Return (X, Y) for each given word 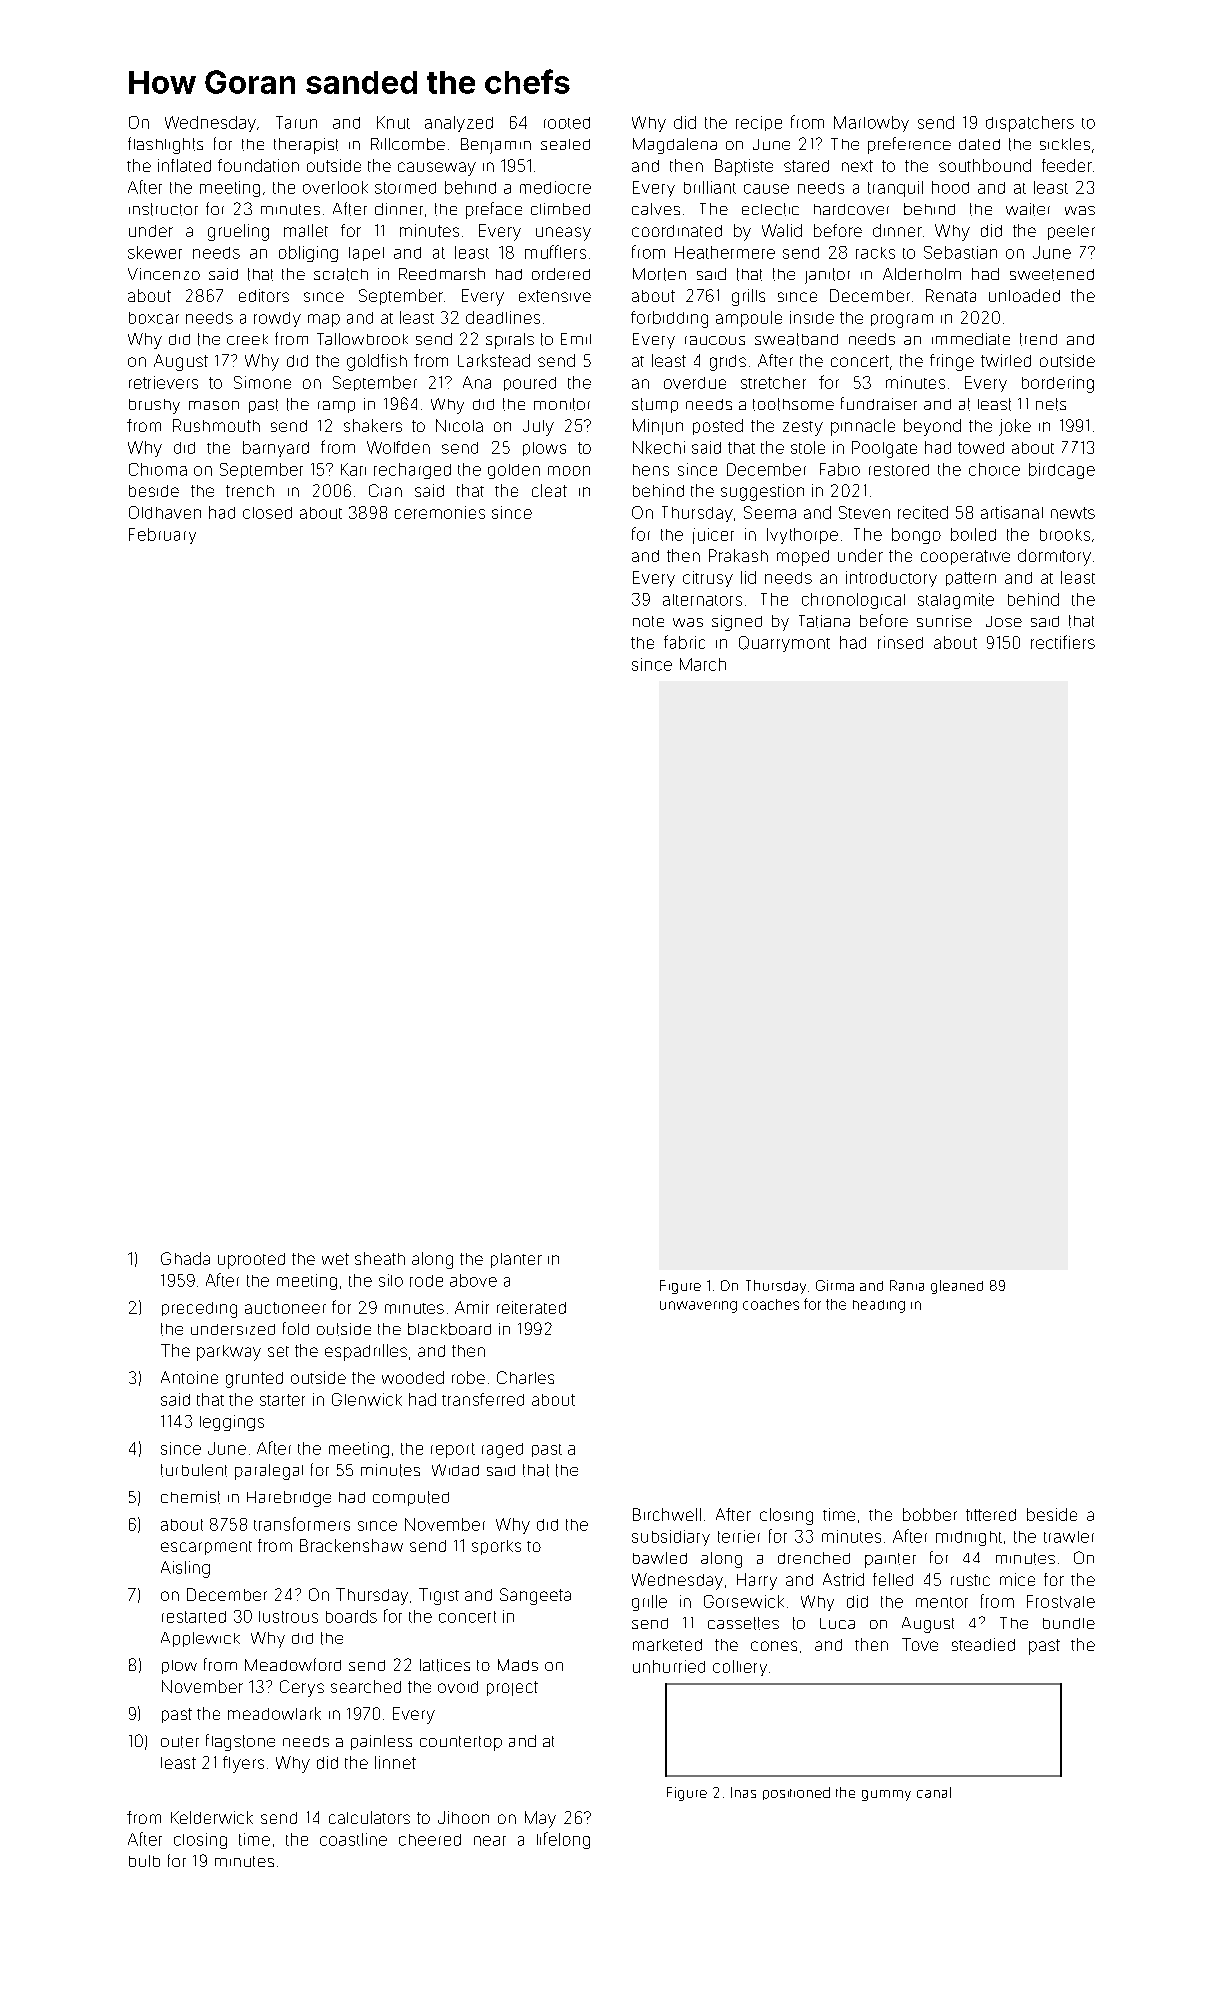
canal (934, 1792)
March (703, 664)
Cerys (302, 1688)
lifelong (563, 1840)
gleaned (957, 1287)
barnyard (276, 449)
